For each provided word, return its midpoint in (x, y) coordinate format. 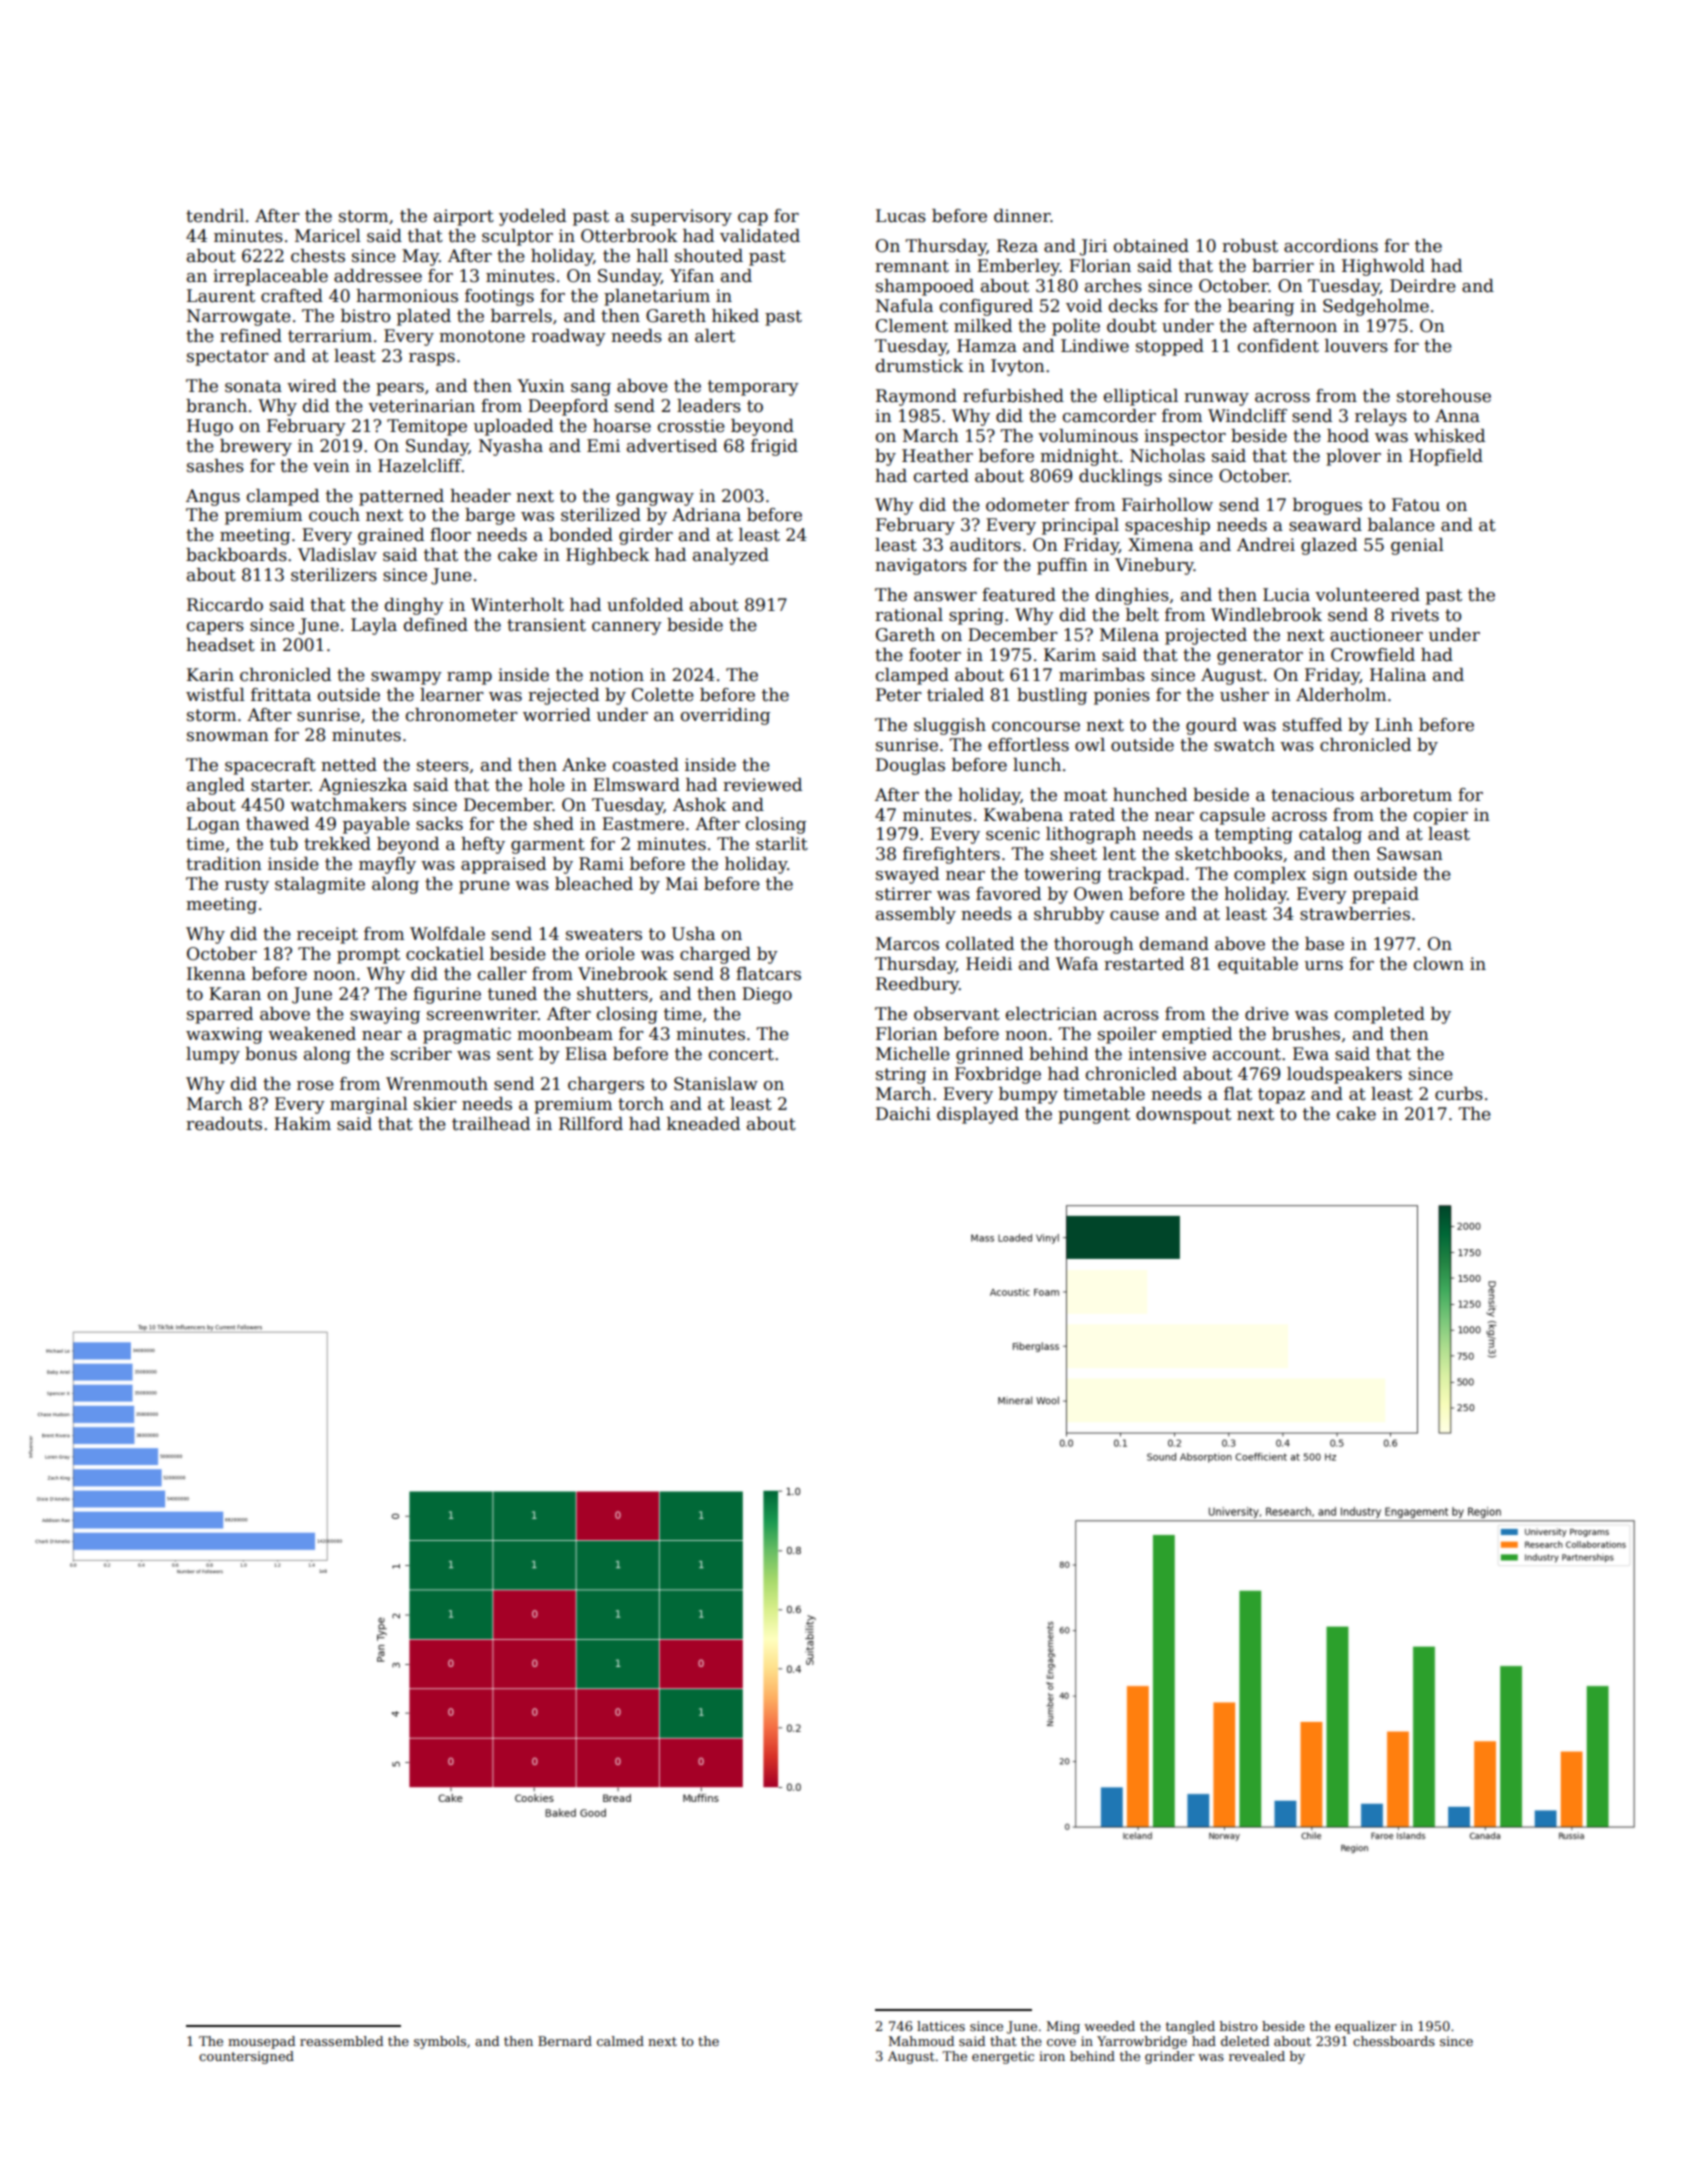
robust (1250, 246)
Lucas (901, 216)
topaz (1281, 1096)
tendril (215, 216)
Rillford (591, 1124)
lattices (941, 2026)
